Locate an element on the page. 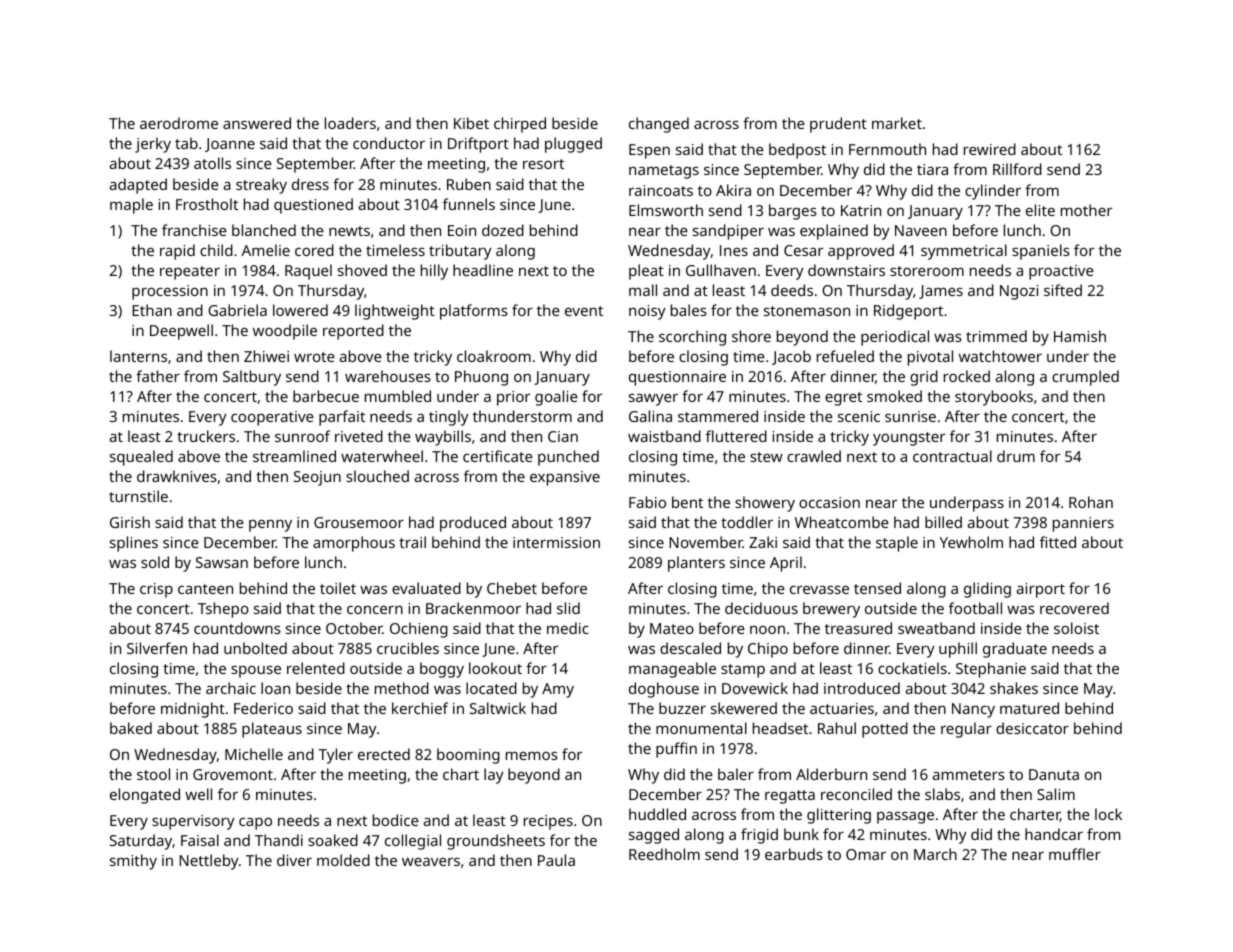 The image size is (1233, 952). Ridgeport is located at coordinates (908, 312).
